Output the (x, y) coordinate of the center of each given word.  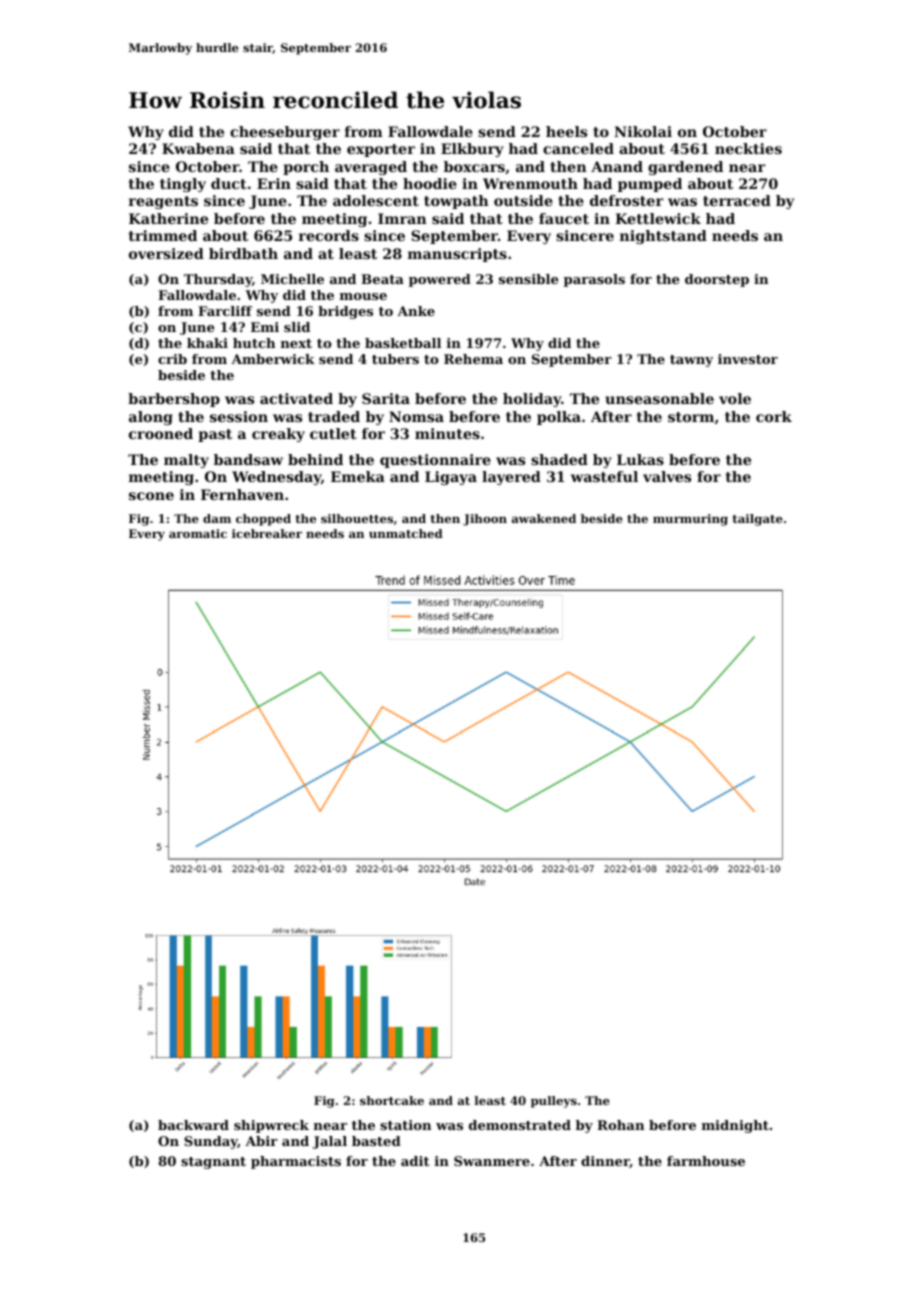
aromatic (198, 533)
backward (193, 1125)
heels (566, 131)
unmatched (406, 533)
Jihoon (485, 520)
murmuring (690, 520)
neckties (748, 148)
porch (306, 168)
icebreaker (267, 533)
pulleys (554, 1102)
